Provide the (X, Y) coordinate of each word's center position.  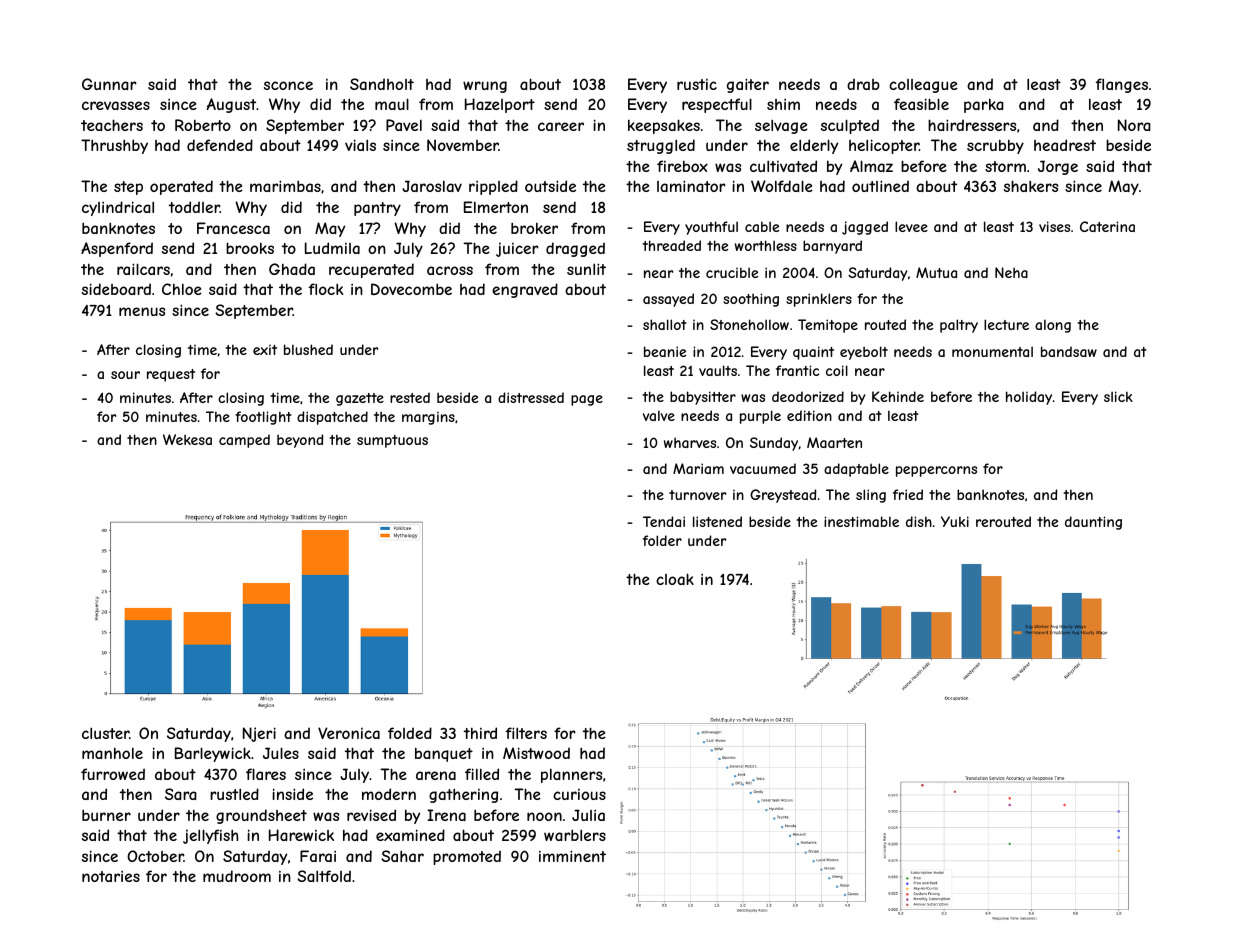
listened (717, 521)
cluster (105, 733)
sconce (288, 85)
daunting (1093, 523)
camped (244, 441)
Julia (588, 815)
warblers (575, 835)
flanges (1122, 85)
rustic (697, 84)
